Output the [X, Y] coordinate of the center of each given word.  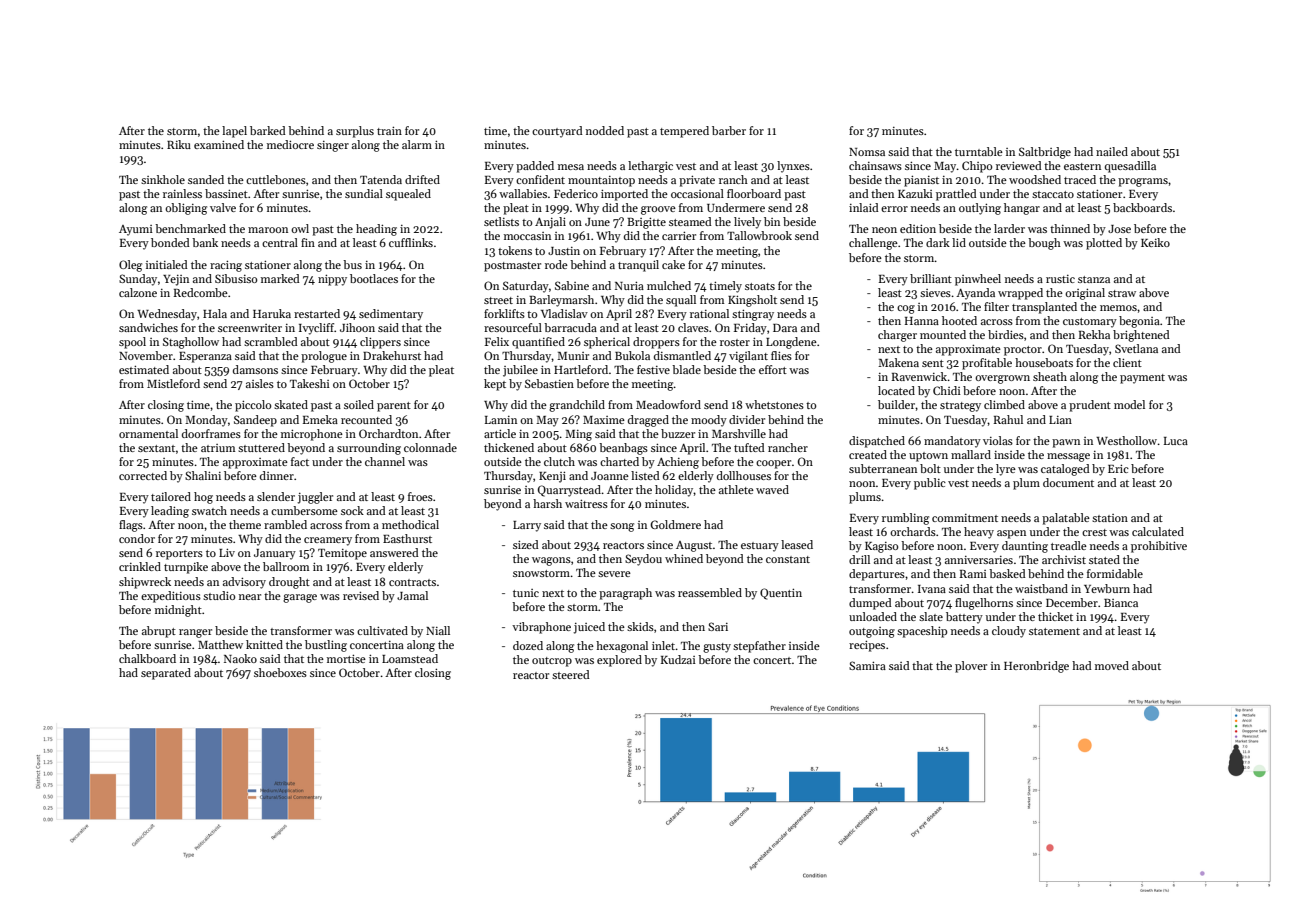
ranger [195, 633]
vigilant [748, 357]
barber [729, 130]
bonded [170, 242]
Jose [1119, 229]
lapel [234, 132]
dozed [528, 645]
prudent [1090, 406]
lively [747, 223]
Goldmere [675, 524]
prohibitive [1159, 547]
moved [1112, 665]
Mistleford [173, 383]
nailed [1112, 151]
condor [137, 538]
